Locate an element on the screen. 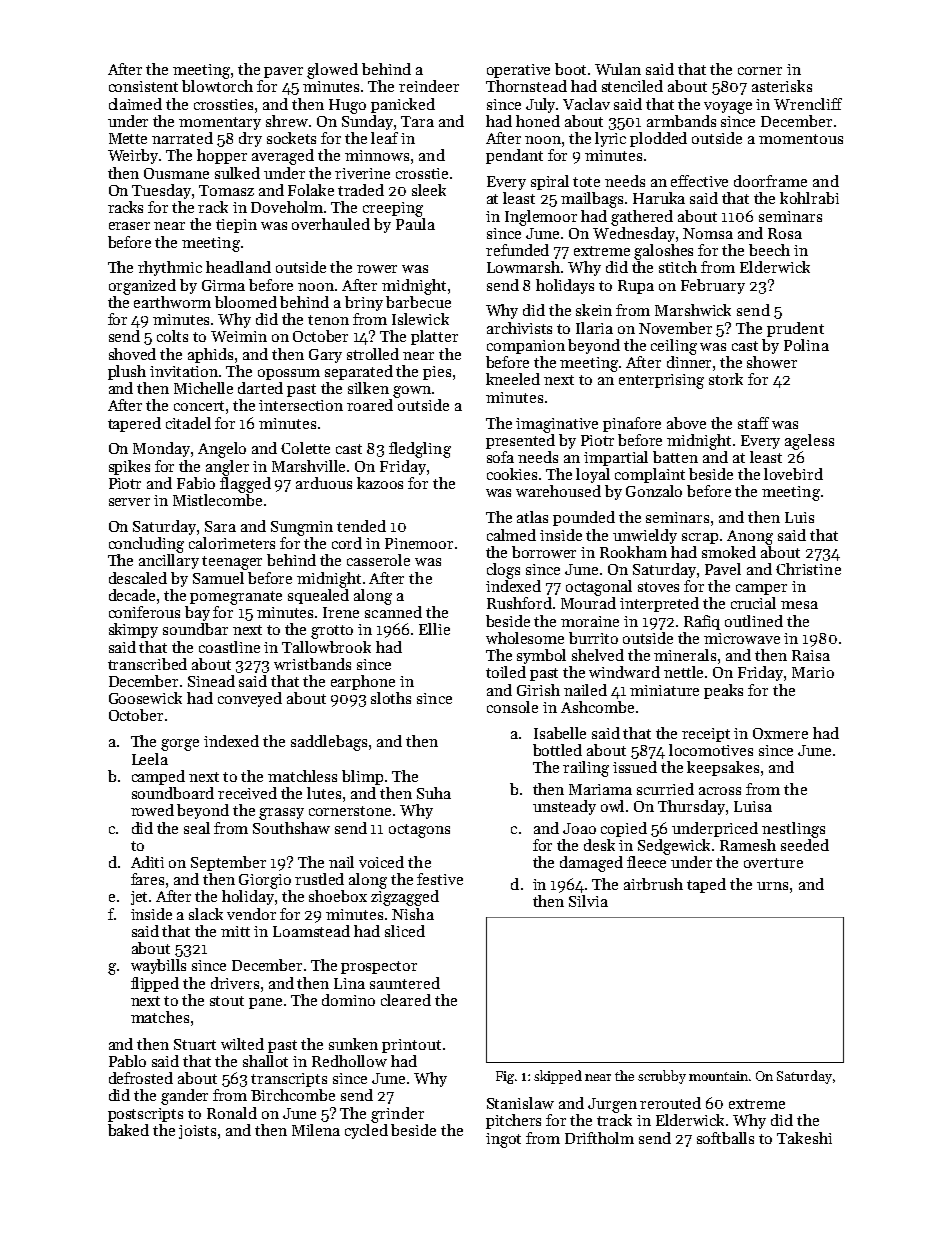 Image resolution: width=952 pixels, height=1233 pixels. mailbags is located at coordinates (592, 200).
